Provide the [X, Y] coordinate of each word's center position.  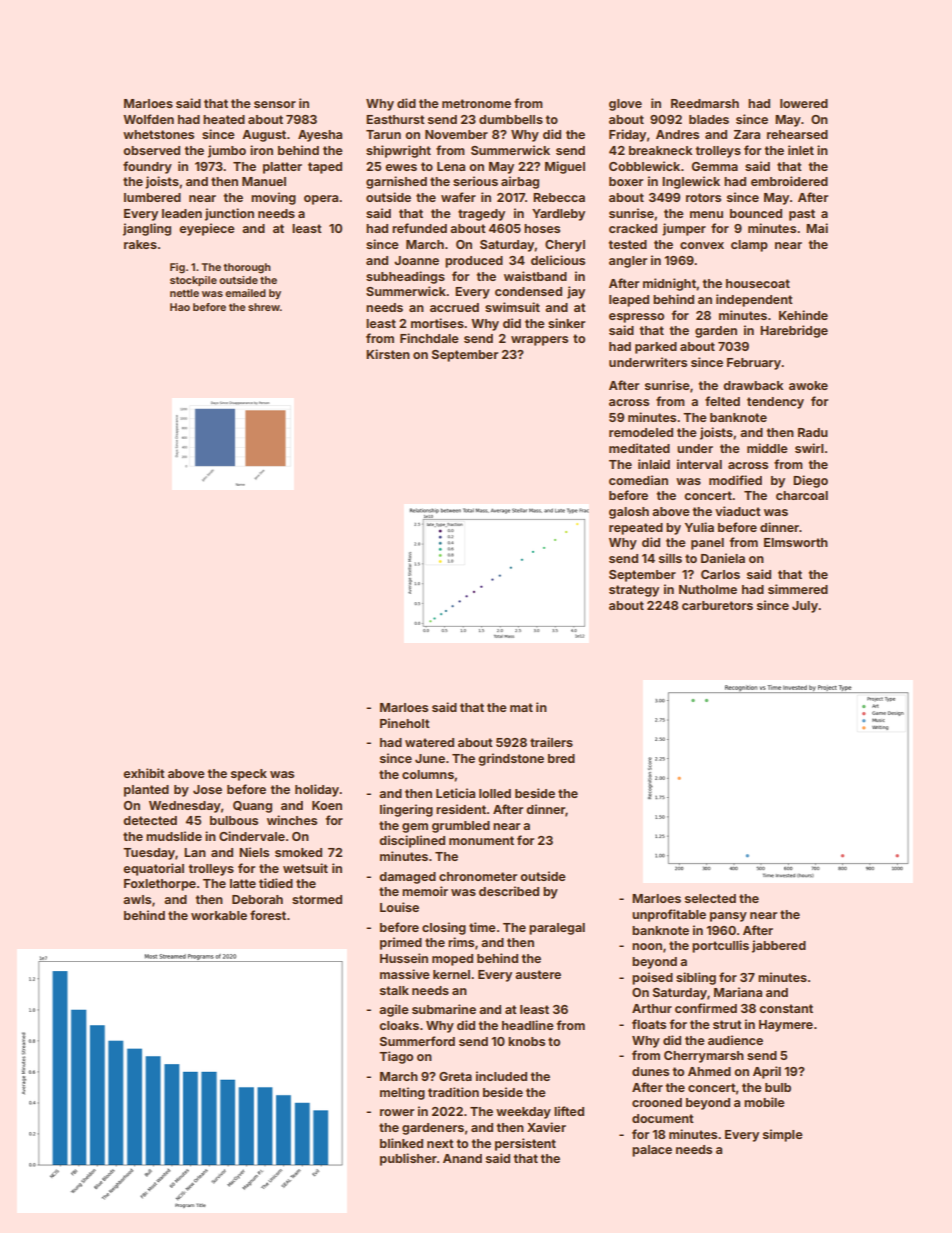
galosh [629, 513]
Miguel [565, 167]
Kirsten [388, 354]
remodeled [641, 432]
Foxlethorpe [160, 885]
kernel [451, 974]
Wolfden [148, 119]
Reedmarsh [705, 103]
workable [219, 915]
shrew [264, 307]
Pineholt [405, 723]
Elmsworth [796, 542]
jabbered [779, 946]
